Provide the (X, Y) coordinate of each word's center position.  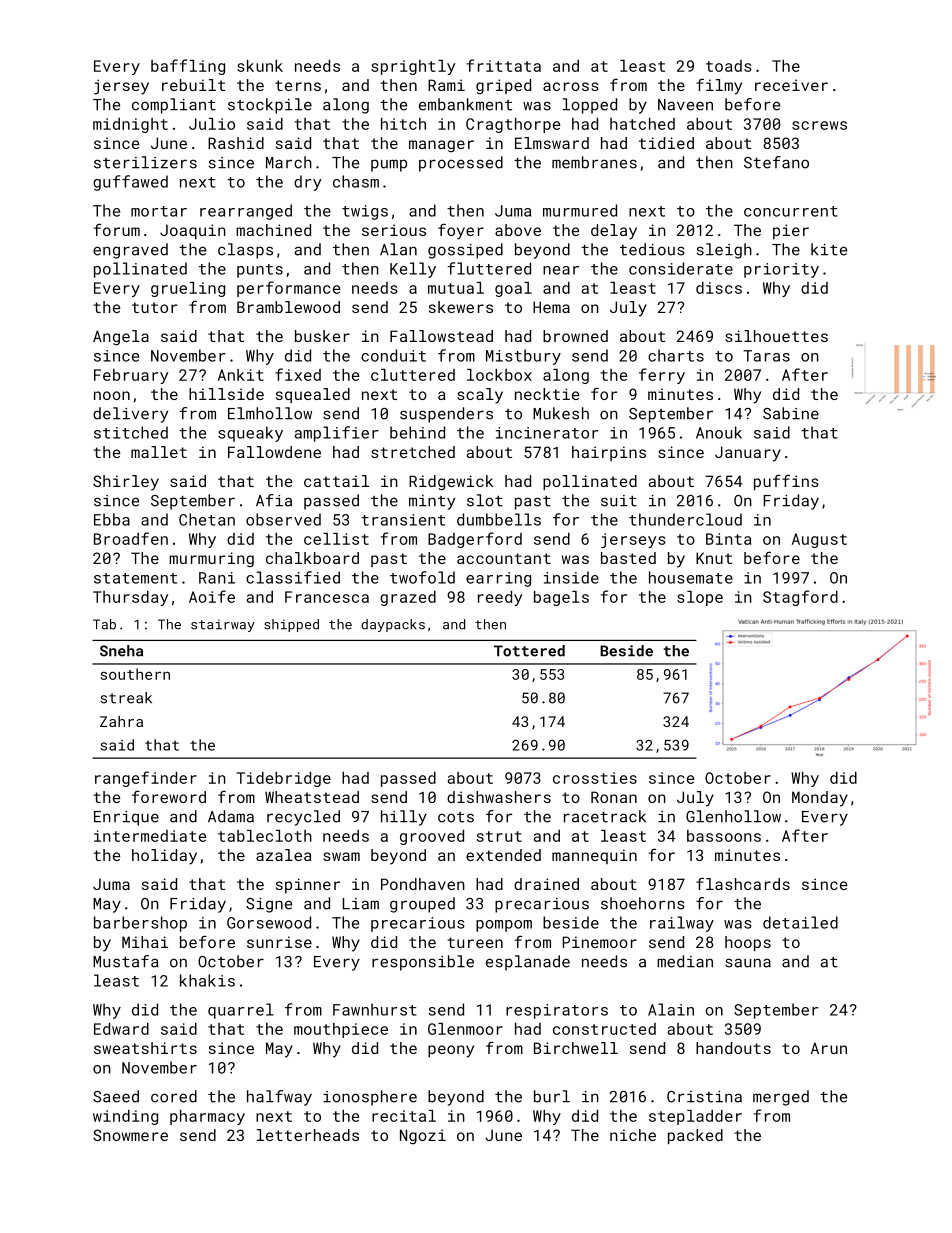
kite (829, 249)
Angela (121, 338)
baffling (188, 67)
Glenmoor (465, 1029)
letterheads (308, 1135)
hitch (403, 124)
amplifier (337, 434)
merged (781, 1098)
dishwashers (499, 797)
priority (781, 270)
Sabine (791, 413)
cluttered (413, 375)
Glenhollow (733, 816)
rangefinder (146, 779)
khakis (207, 980)
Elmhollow (270, 413)
